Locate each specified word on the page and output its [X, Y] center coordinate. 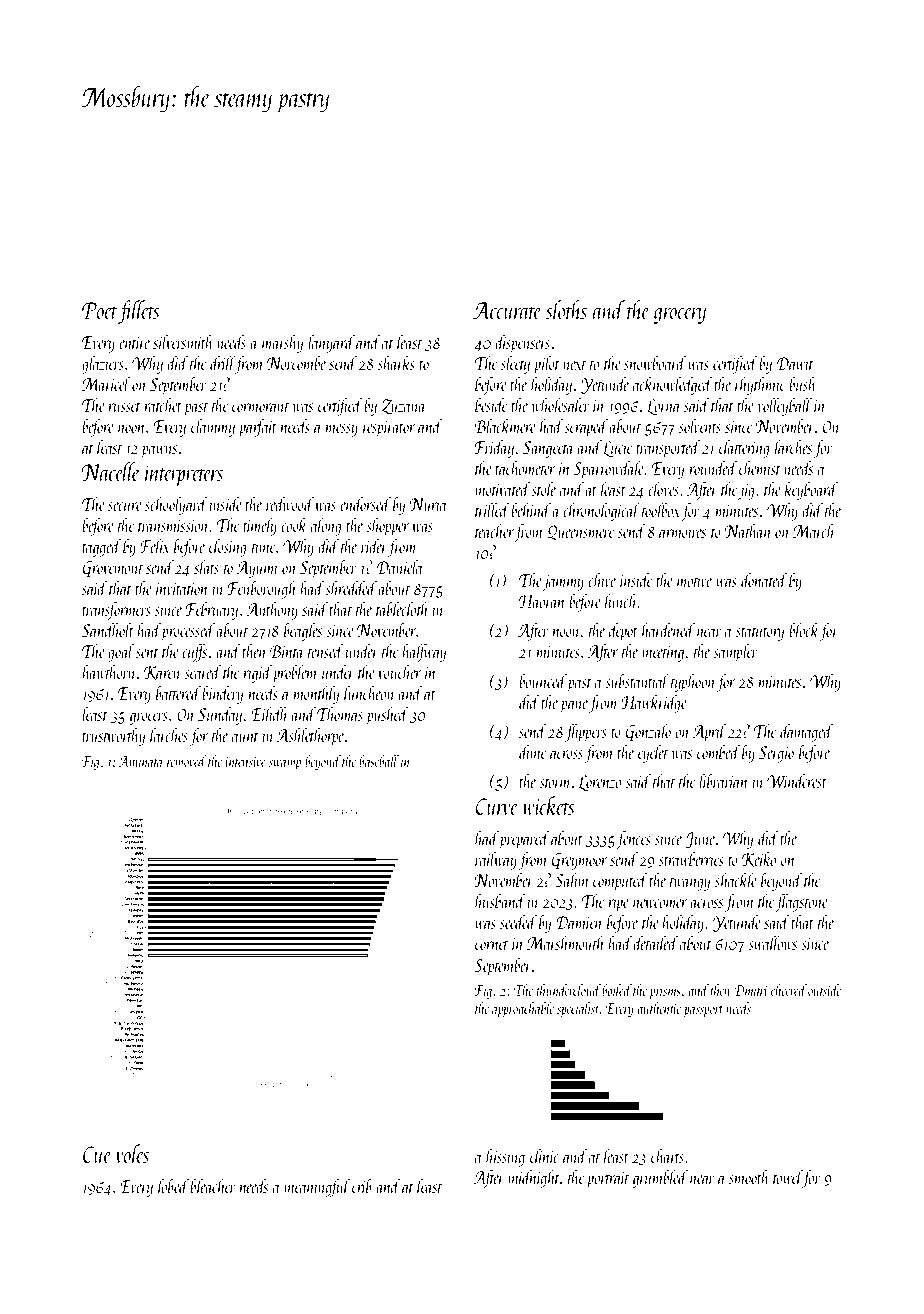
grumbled [660, 1179]
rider [374, 546]
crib [362, 1186]
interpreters [184, 476]
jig [746, 492]
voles [132, 1153]
